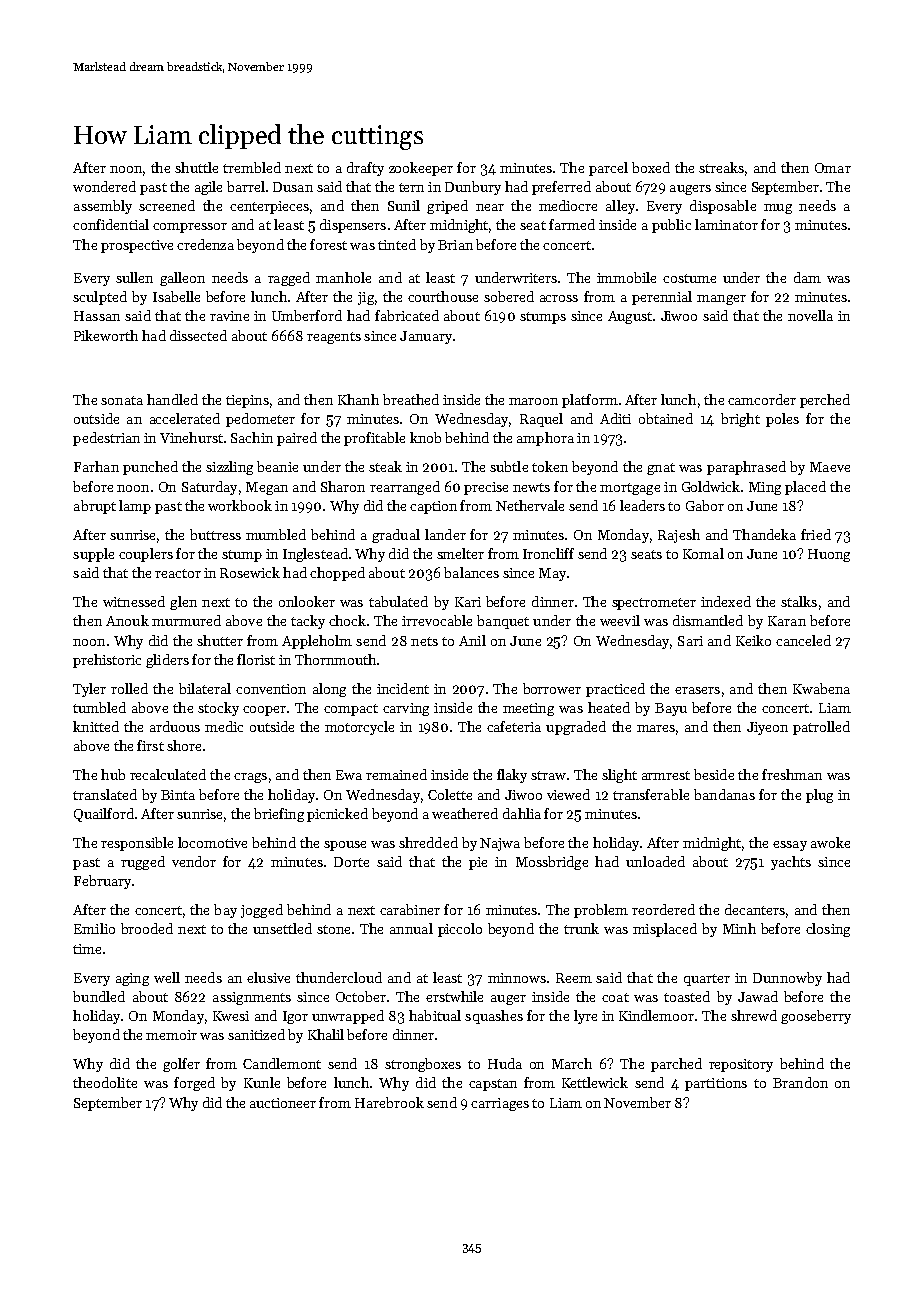 The width and height of the page is (924, 1308). What do you see at coordinates (105, 1082) in the page?
I see `theodolite` at bounding box center [105, 1082].
